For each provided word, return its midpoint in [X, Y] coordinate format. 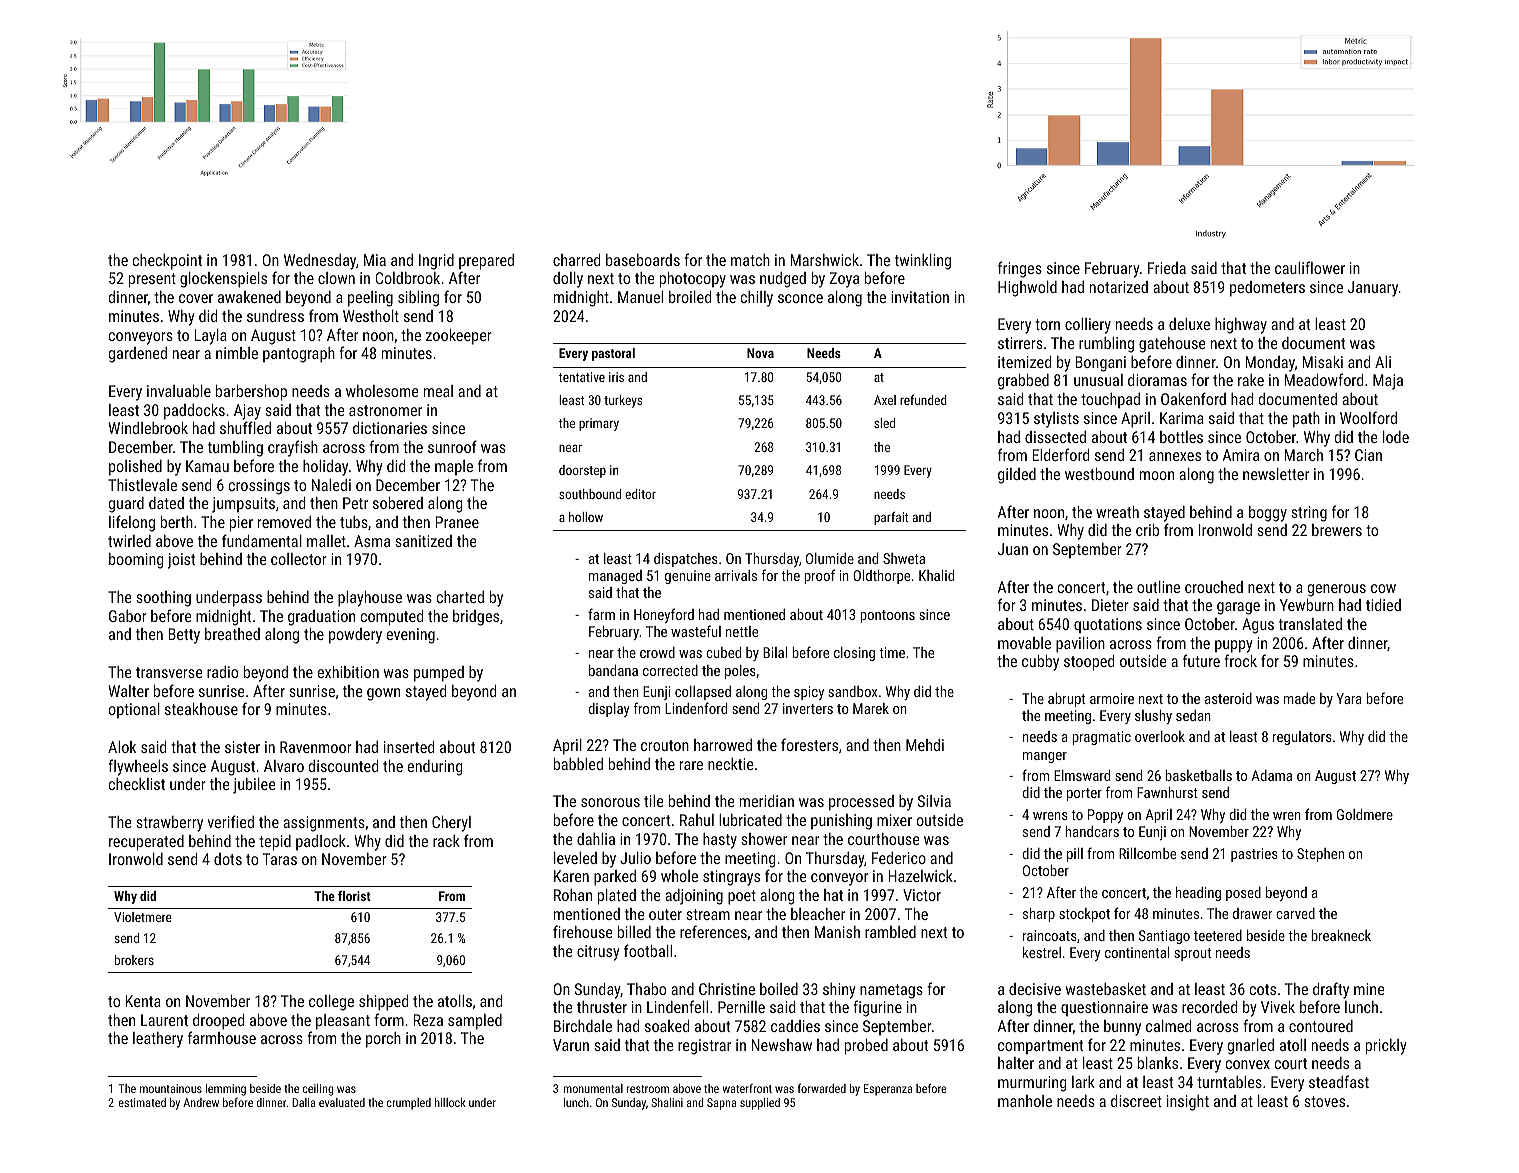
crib [1147, 530]
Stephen [1320, 855]
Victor [922, 895]
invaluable [179, 391]
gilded [1017, 476]
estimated [142, 1102]
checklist [137, 784]
